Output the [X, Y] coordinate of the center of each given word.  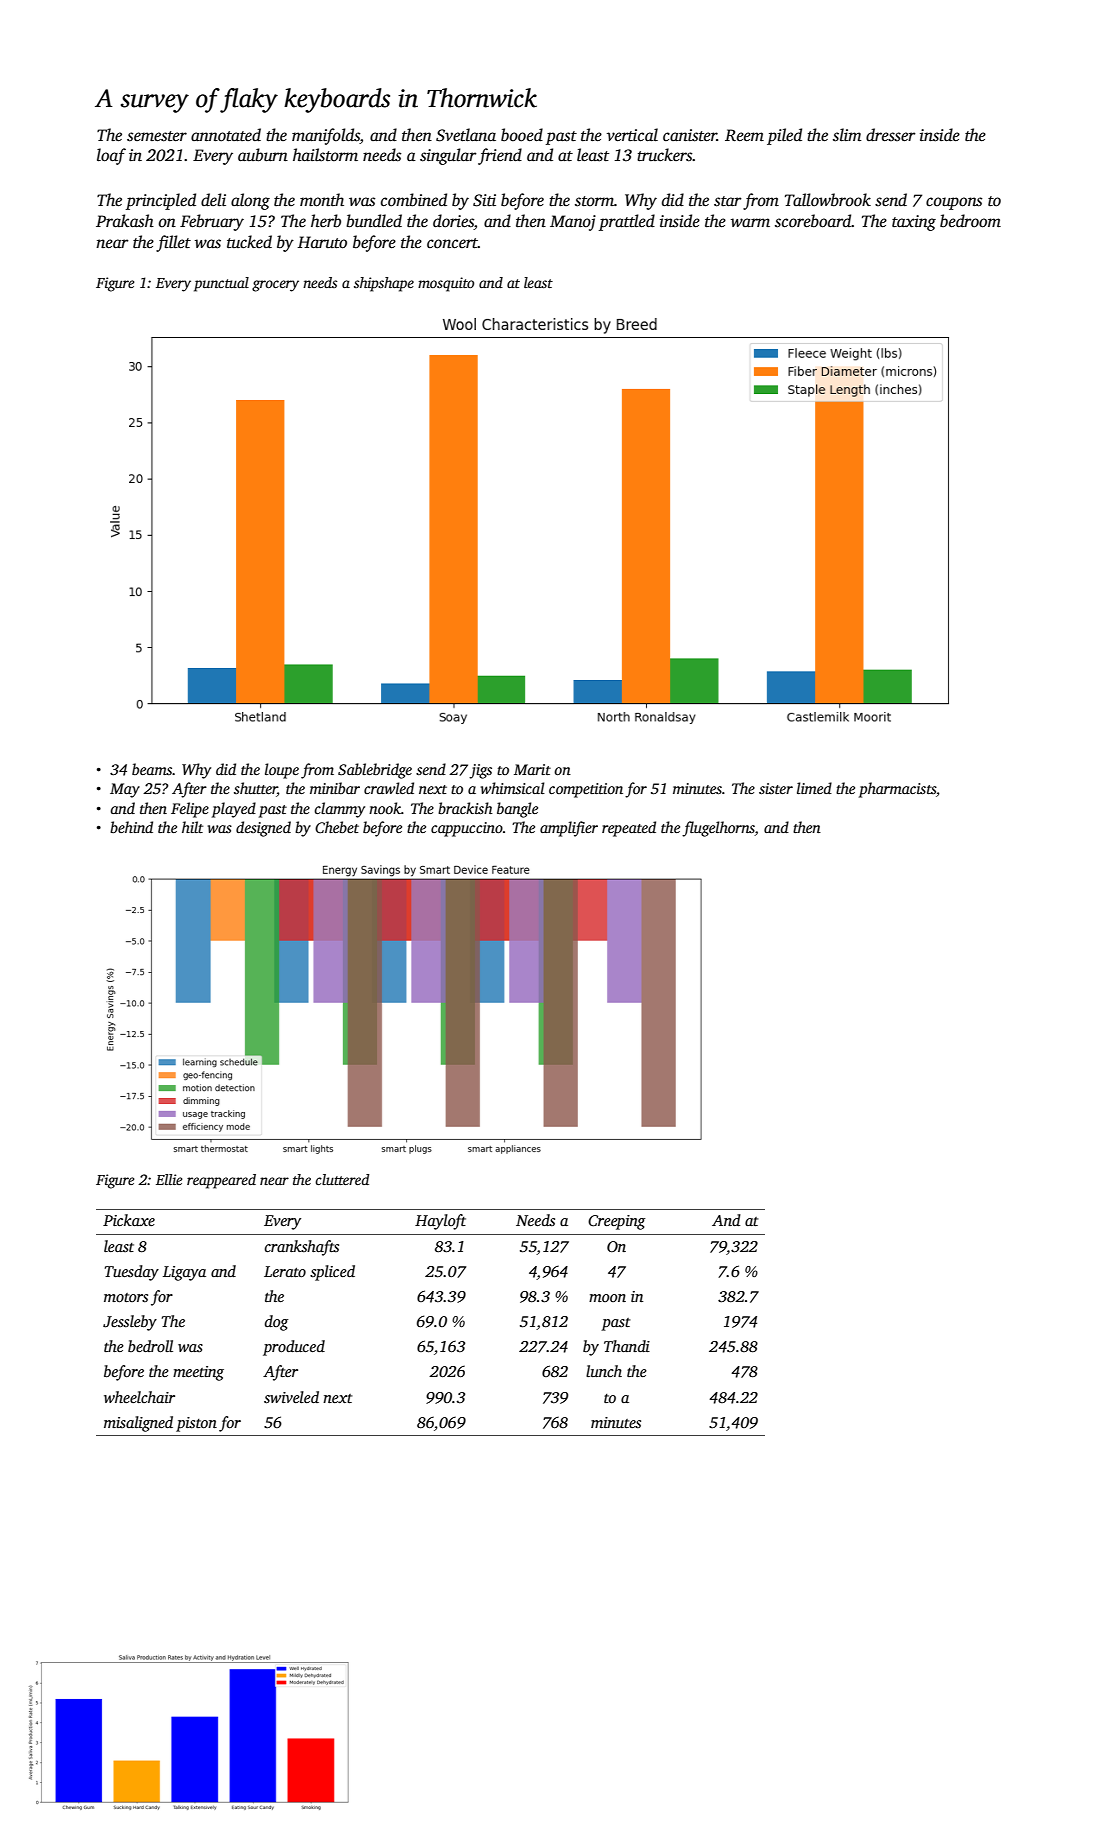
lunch [604, 1371]
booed [522, 135]
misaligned [138, 1424]
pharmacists [897, 790]
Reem [744, 135]
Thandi [627, 1346]
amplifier [569, 829]
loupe [282, 771]
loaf [111, 156]
